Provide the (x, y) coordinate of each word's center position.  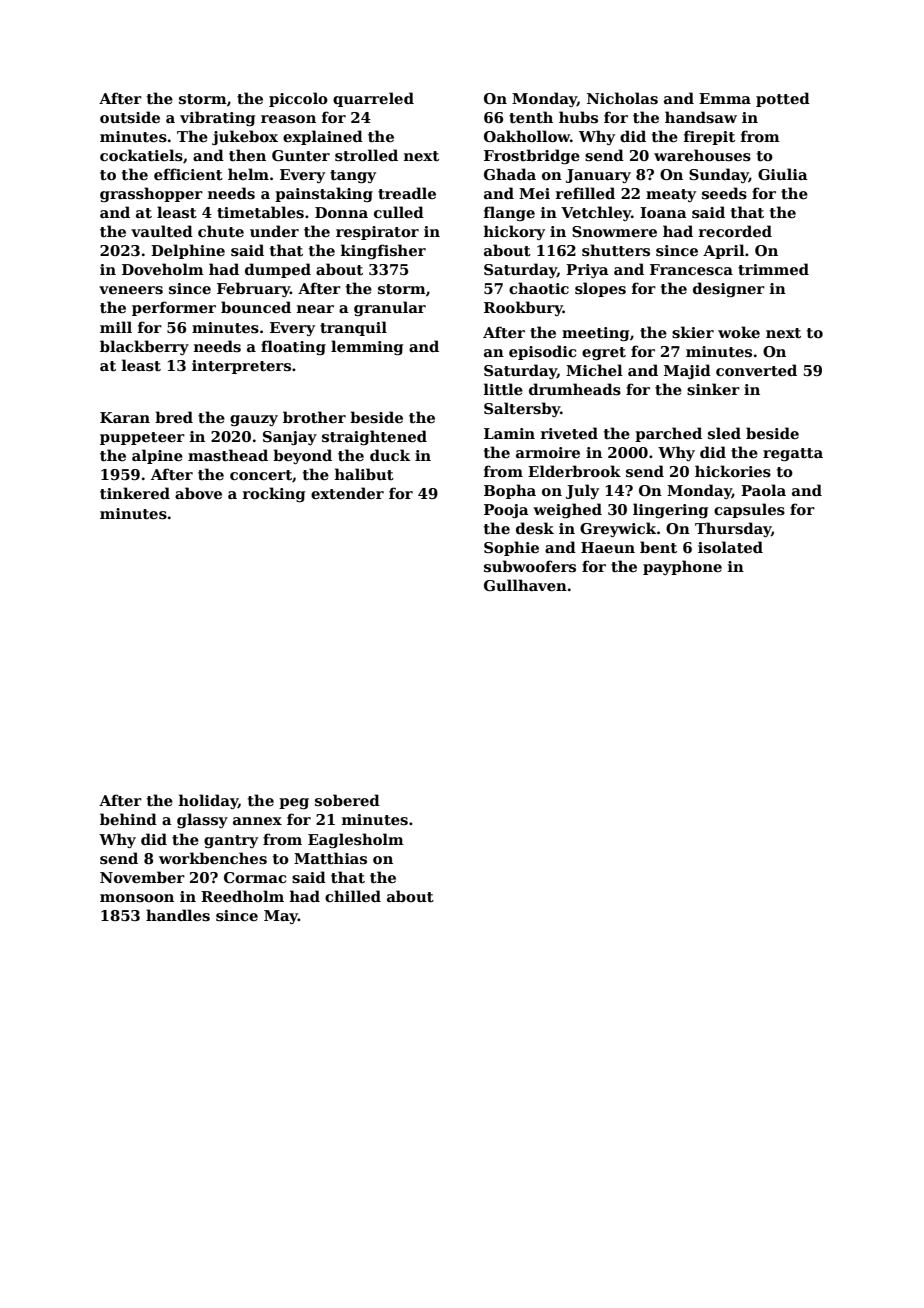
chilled (353, 896)
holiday (208, 801)
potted (783, 99)
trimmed (773, 269)
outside (130, 117)
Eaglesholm (356, 840)
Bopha (510, 491)
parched (668, 434)
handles (178, 915)
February (253, 289)
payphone (682, 567)
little (503, 389)
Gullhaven (525, 585)
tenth (531, 117)
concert (261, 475)
